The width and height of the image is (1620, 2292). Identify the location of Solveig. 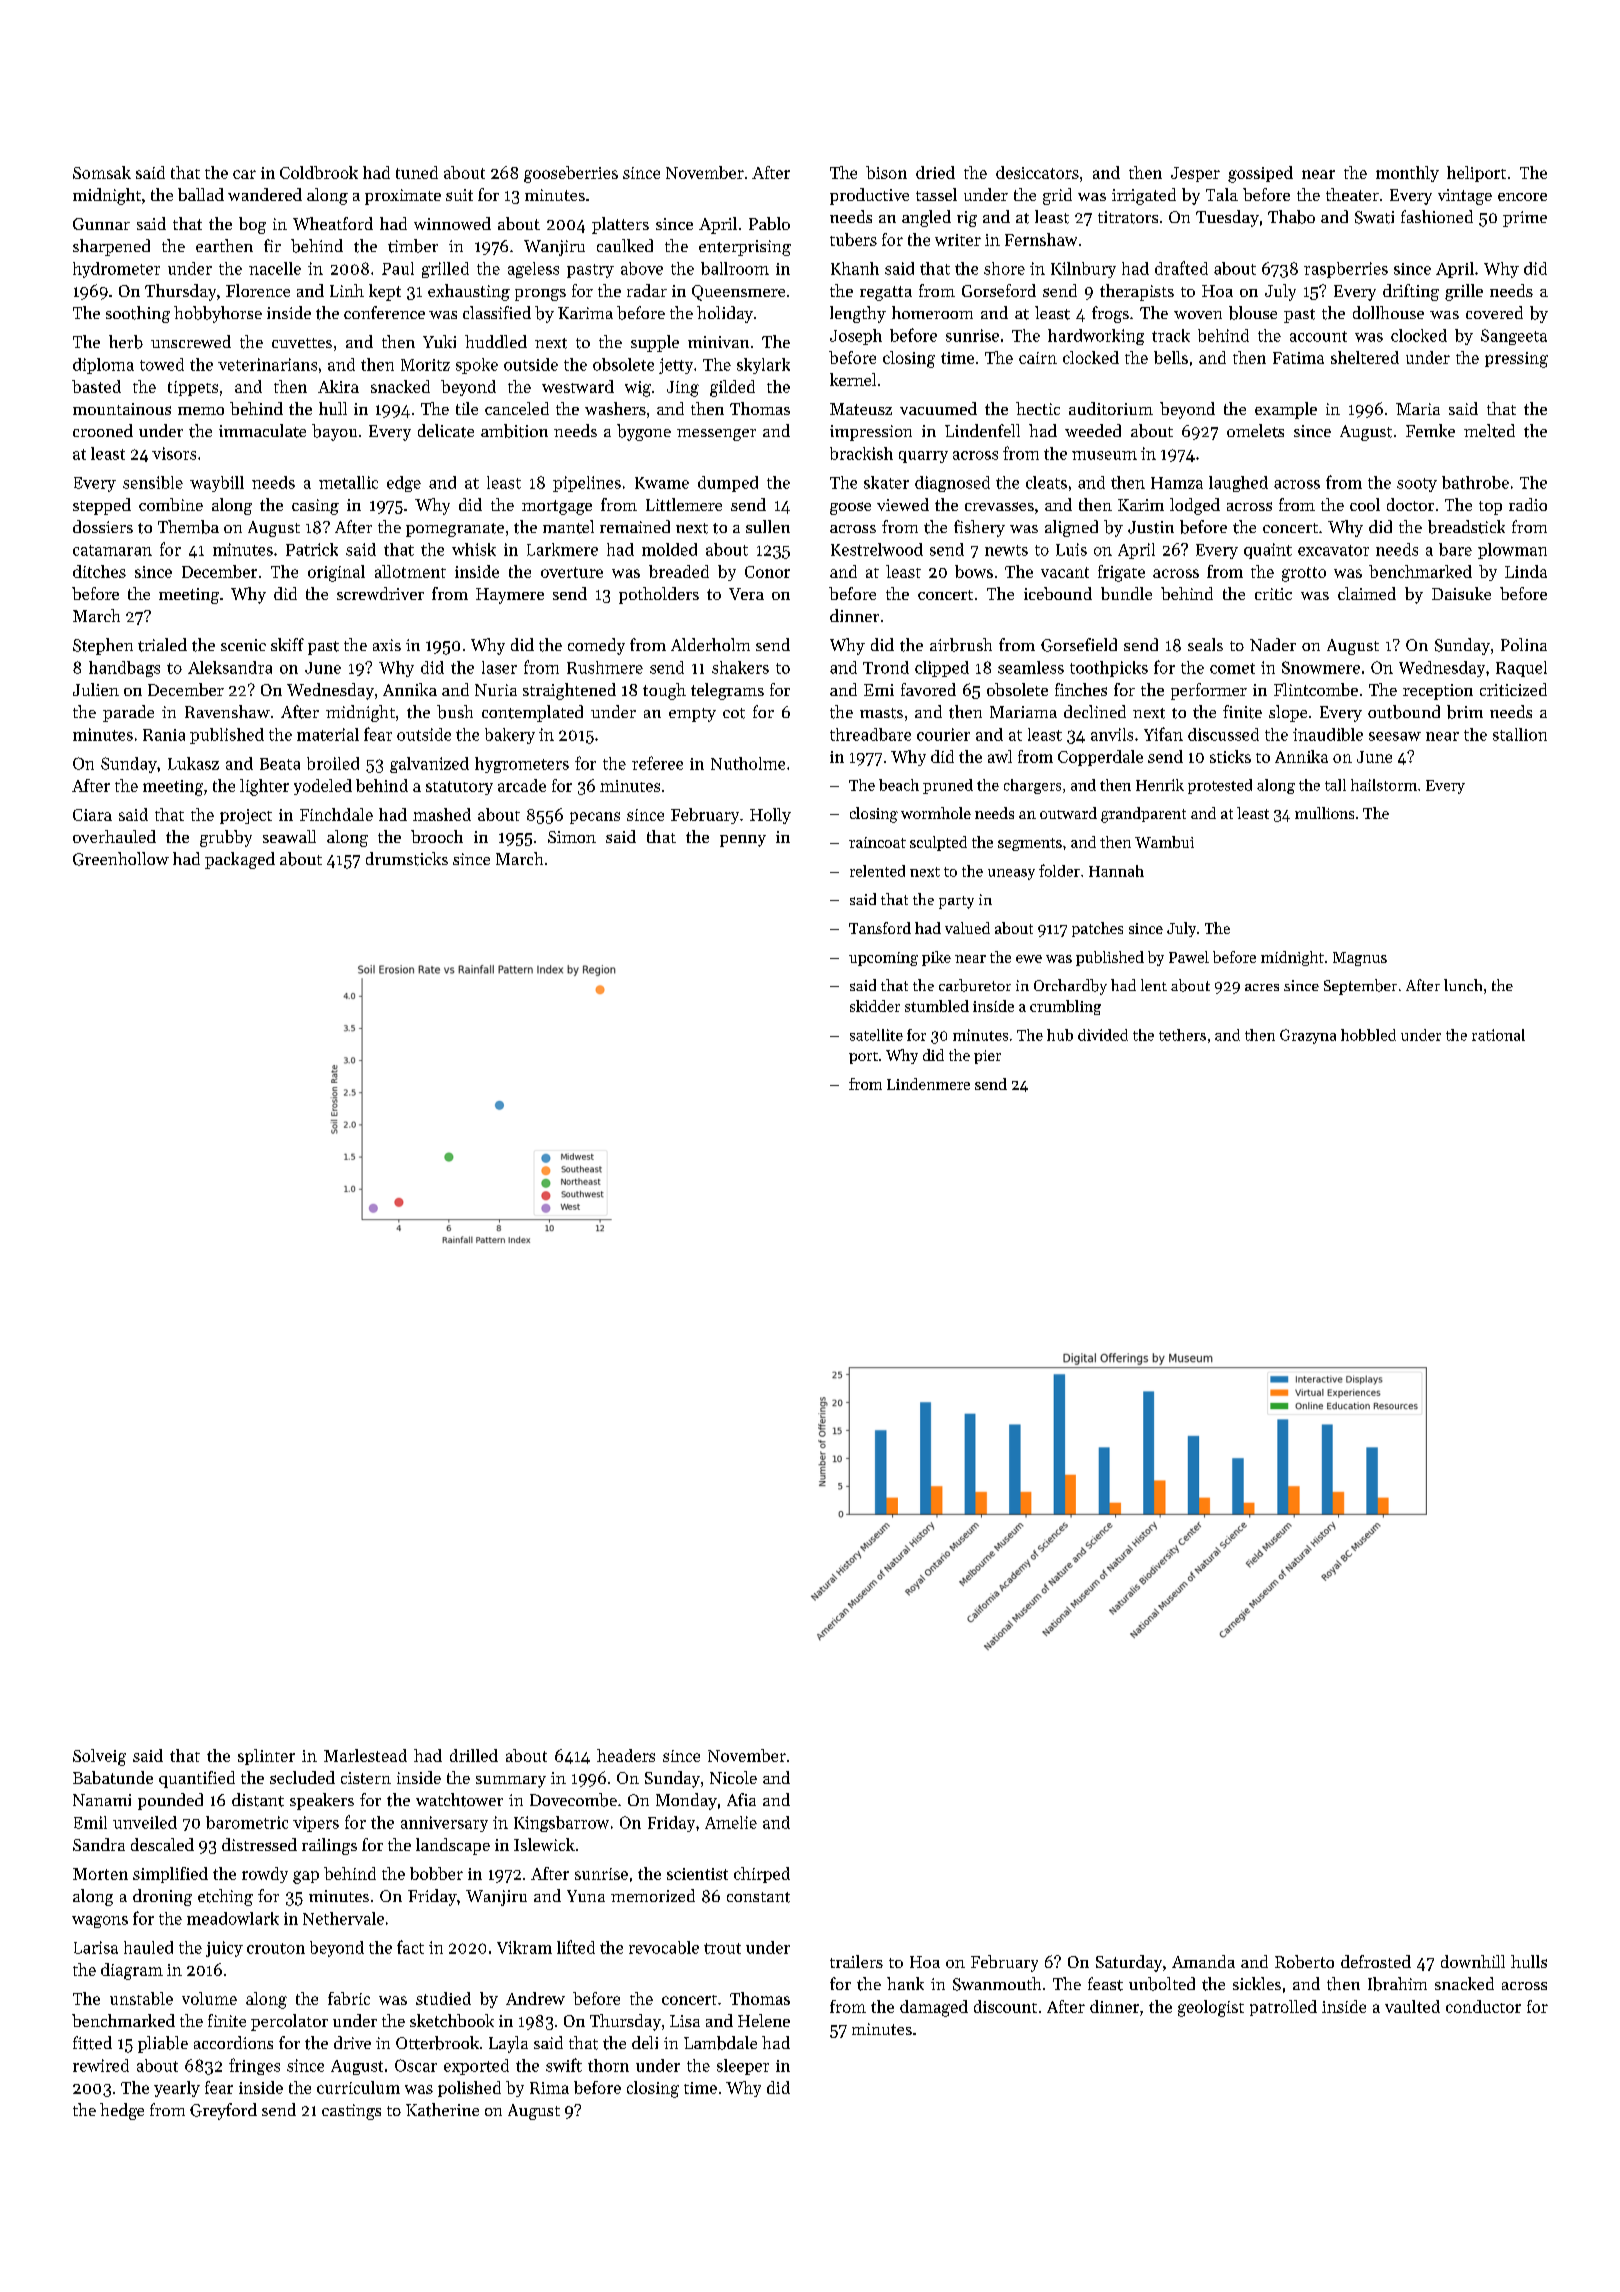
(99, 1757).
